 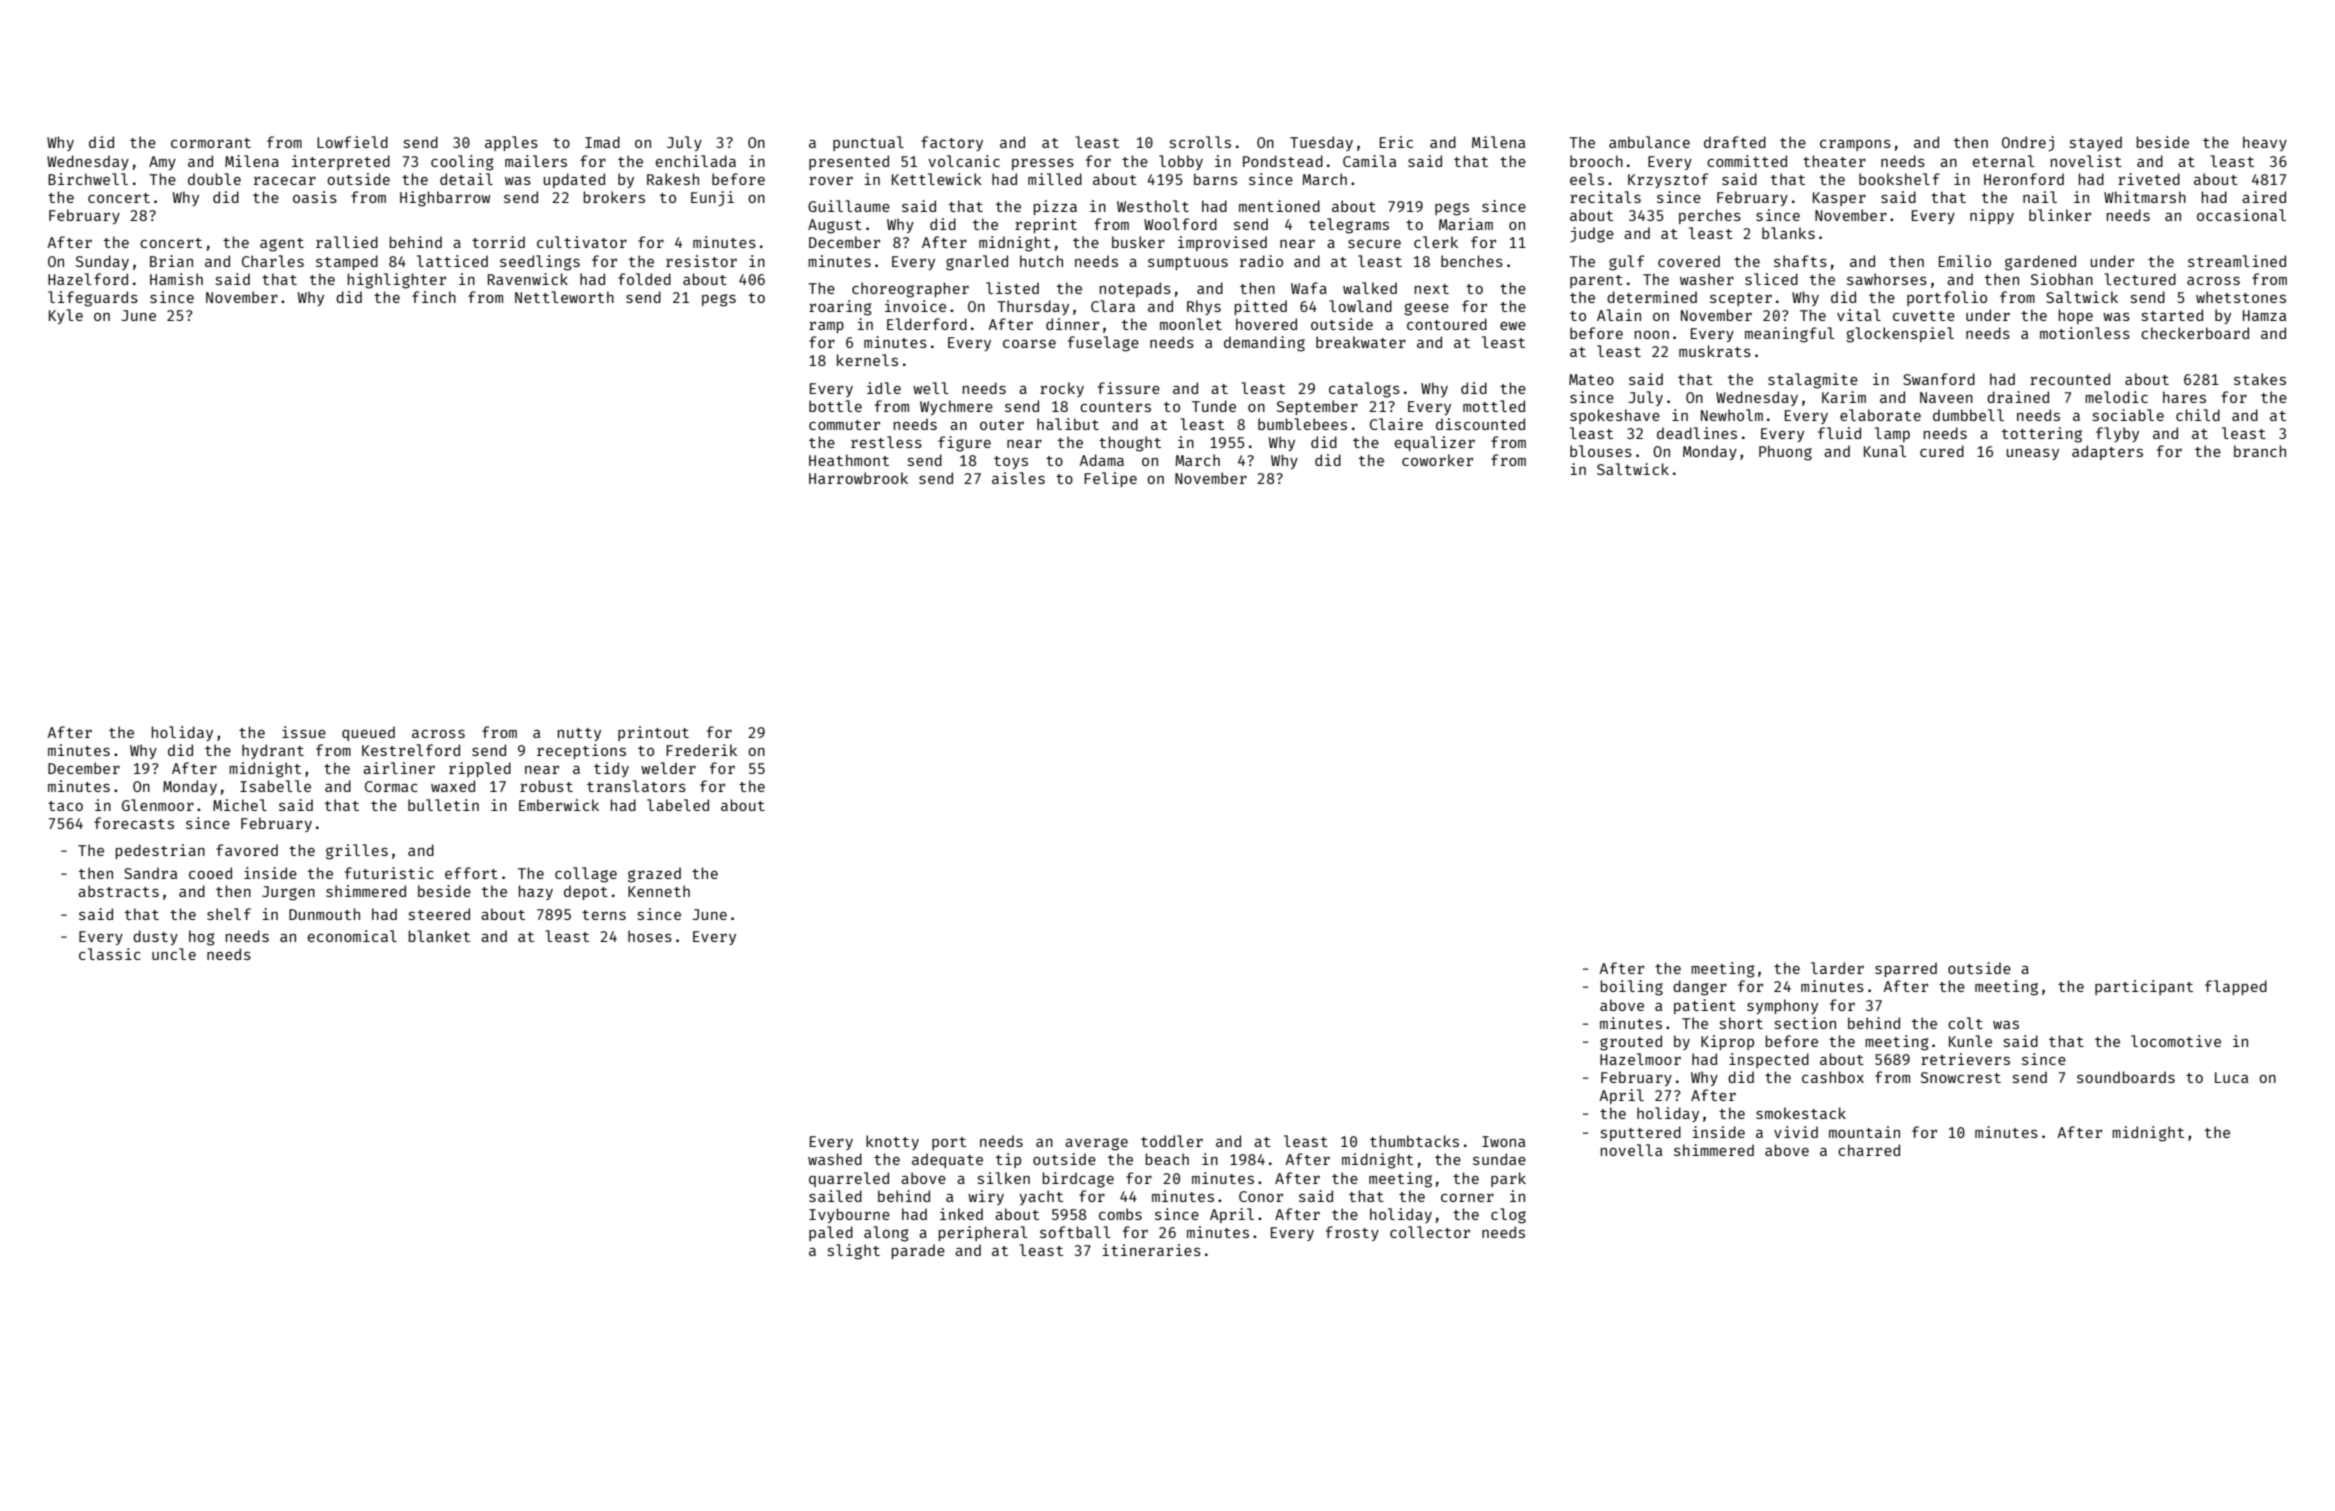 What do you see at coordinates (858, 478) in the page?
I see `Harrowbrook` at bounding box center [858, 478].
